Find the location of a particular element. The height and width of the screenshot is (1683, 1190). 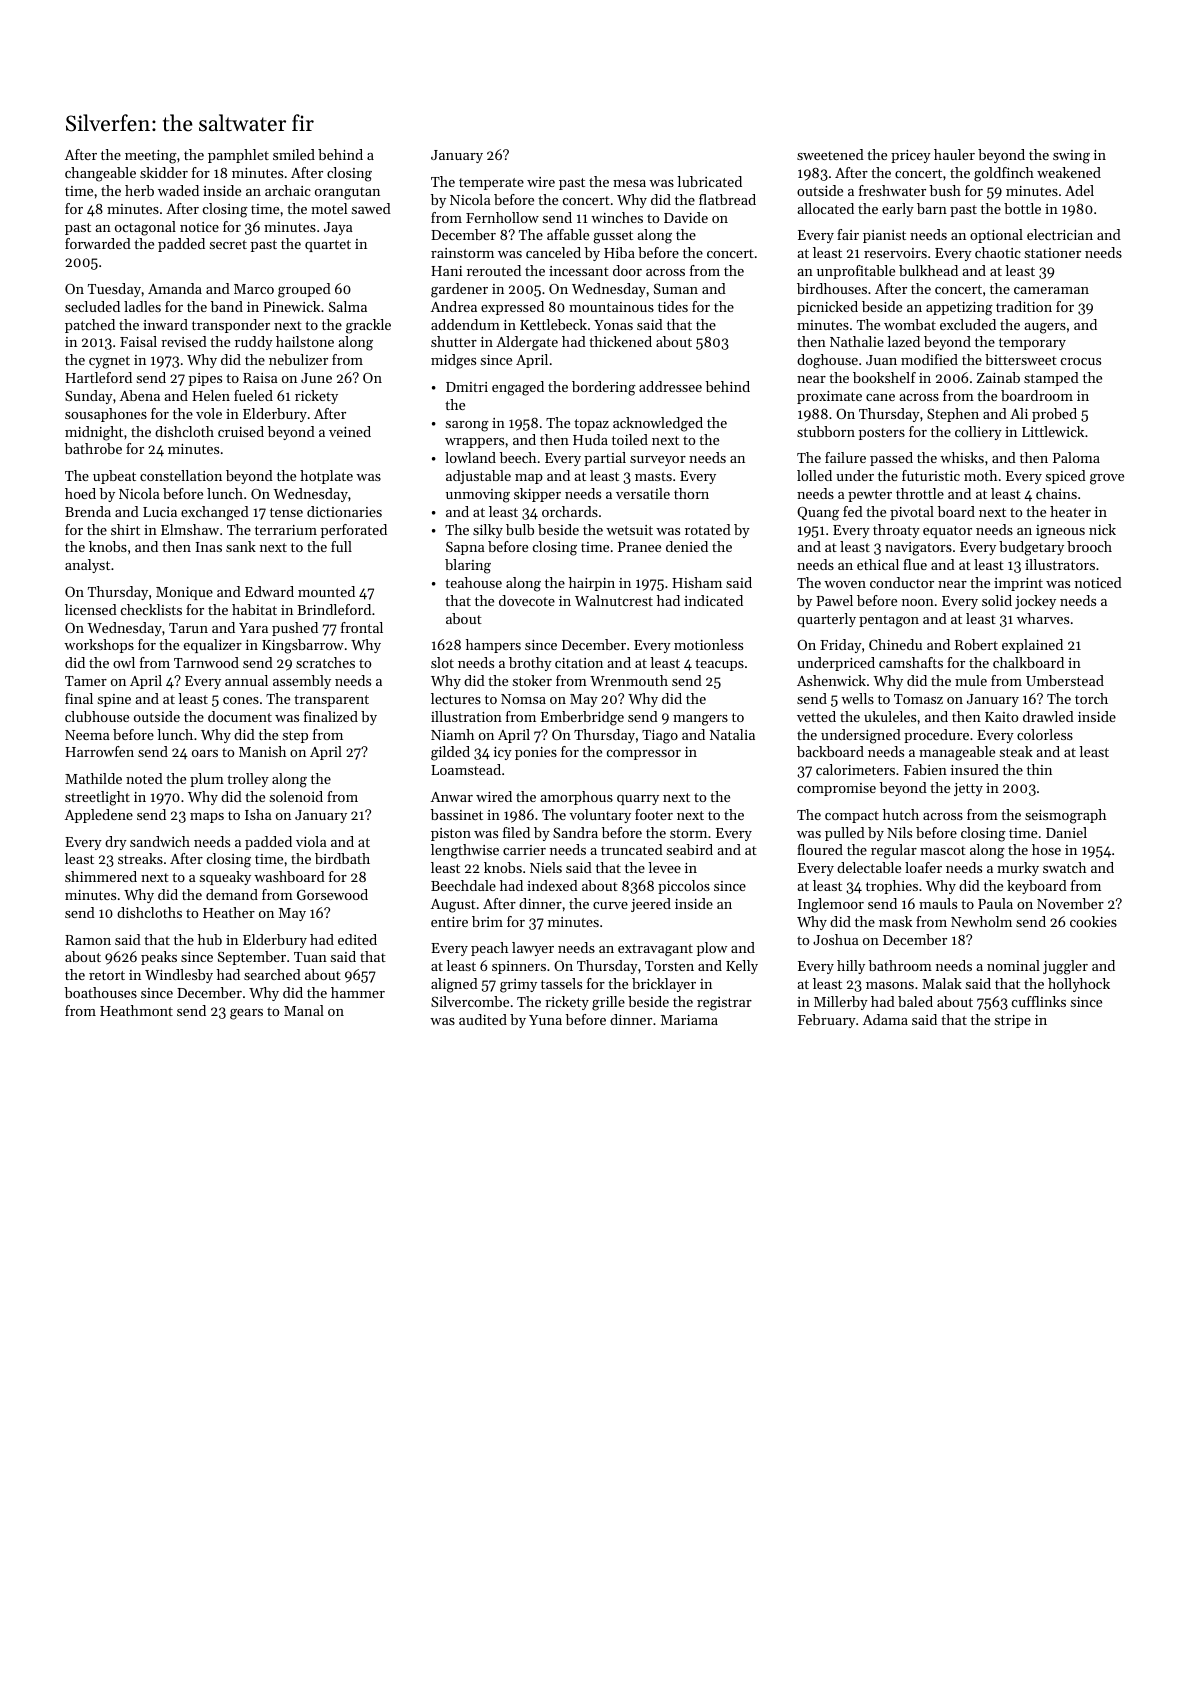

orchards is located at coordinates (570, 511).
